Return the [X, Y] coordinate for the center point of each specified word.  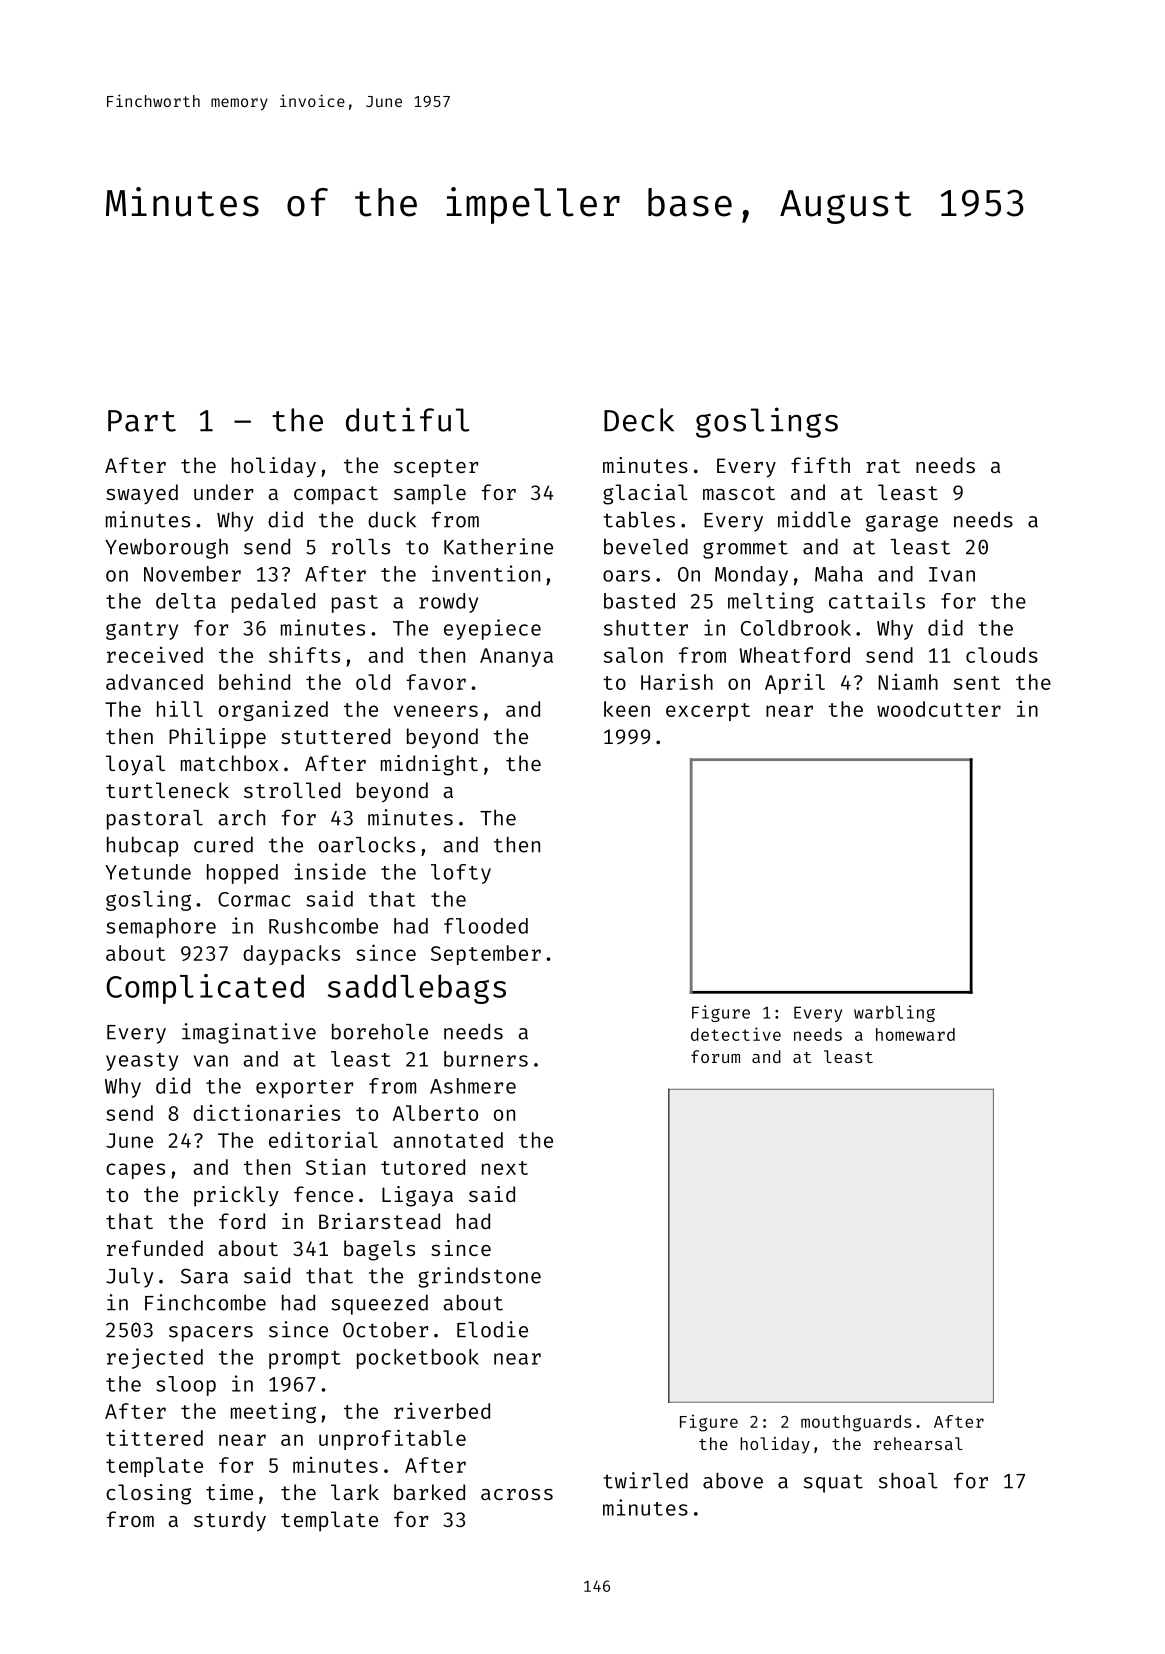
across [517, 1494]
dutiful [407, 419]
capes [135, 1171]
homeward [915, 1034]
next [505, 1168]
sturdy [230, 1521]
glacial [645, 494]
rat [883, 466]
